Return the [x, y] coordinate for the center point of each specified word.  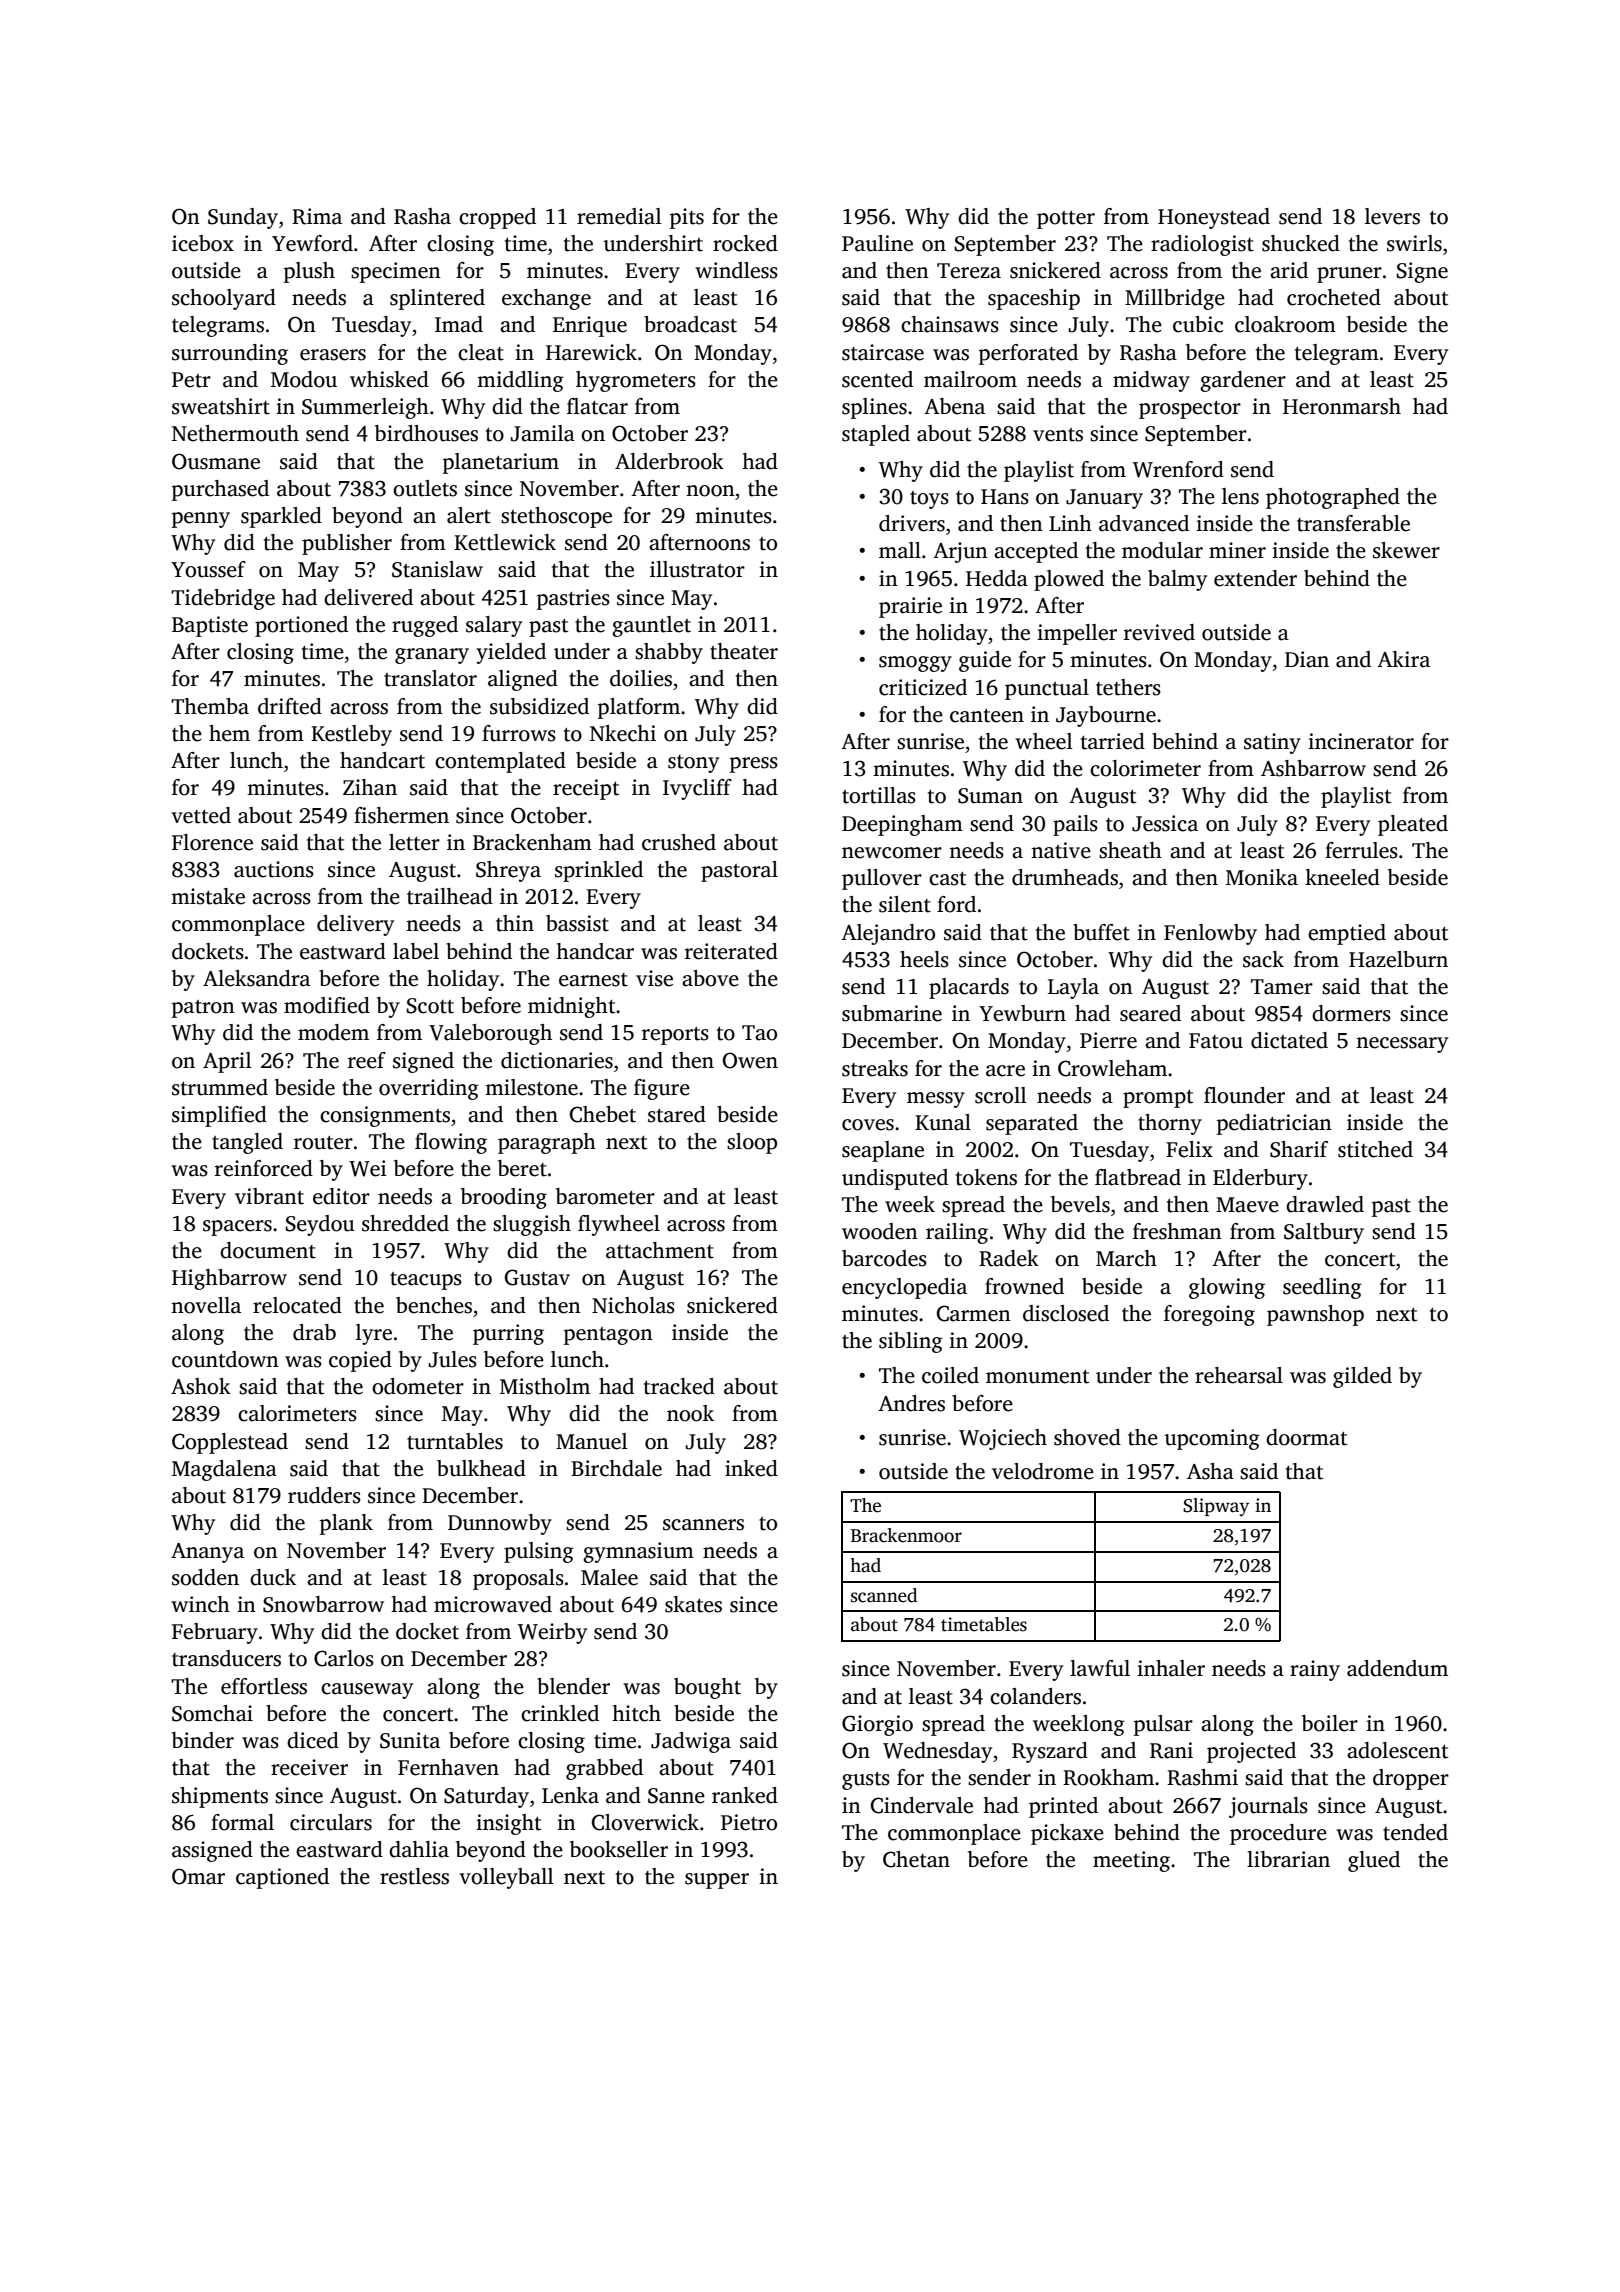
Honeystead [1214, 218]
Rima [317, 216]
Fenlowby [1210, 934]
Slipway [1216, 1507]
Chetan [916, 1859]
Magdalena [224, 1470]
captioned [282, 1878]
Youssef [208, 569]
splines [874, 408]
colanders [1035, 1696]
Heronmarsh [1342, 406]
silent [905, 904]
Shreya [508, 871]
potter [1066, 220]
